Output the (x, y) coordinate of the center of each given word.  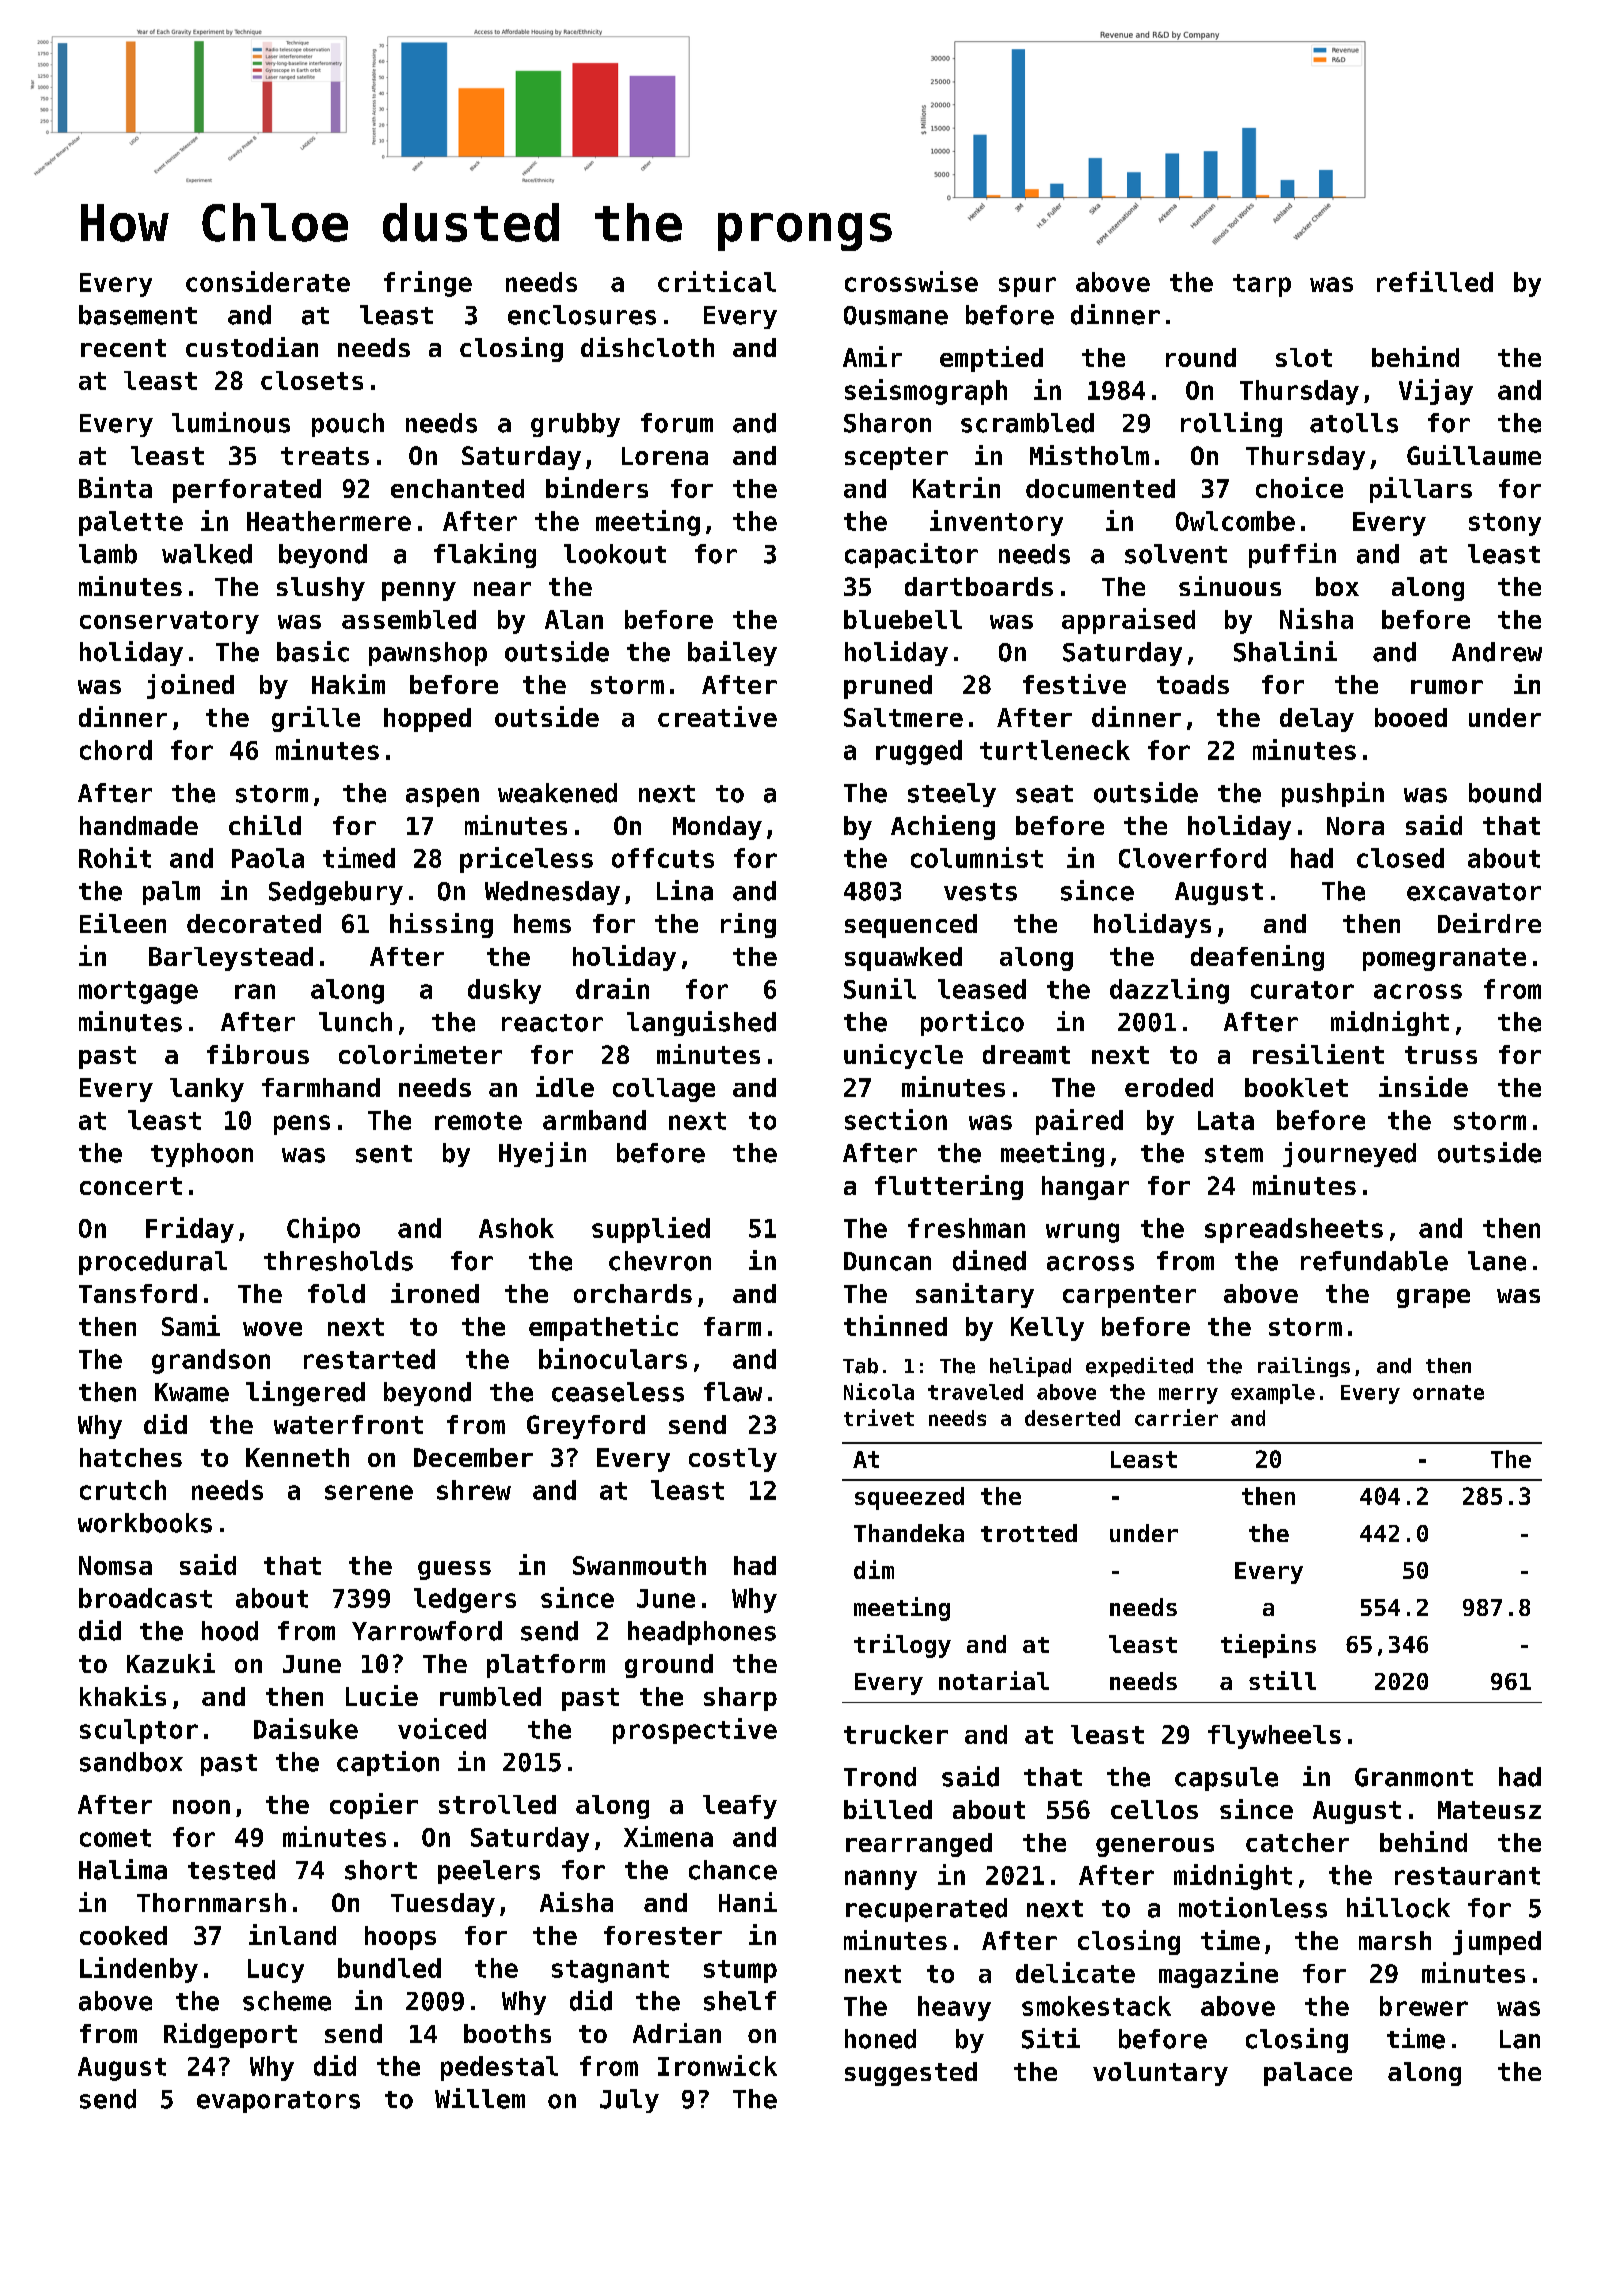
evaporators (278, 2102)
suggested (911, 2074)
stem (1234, 1154)
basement (138, 315)
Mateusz (1489, 1810)
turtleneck (1055, 750)
